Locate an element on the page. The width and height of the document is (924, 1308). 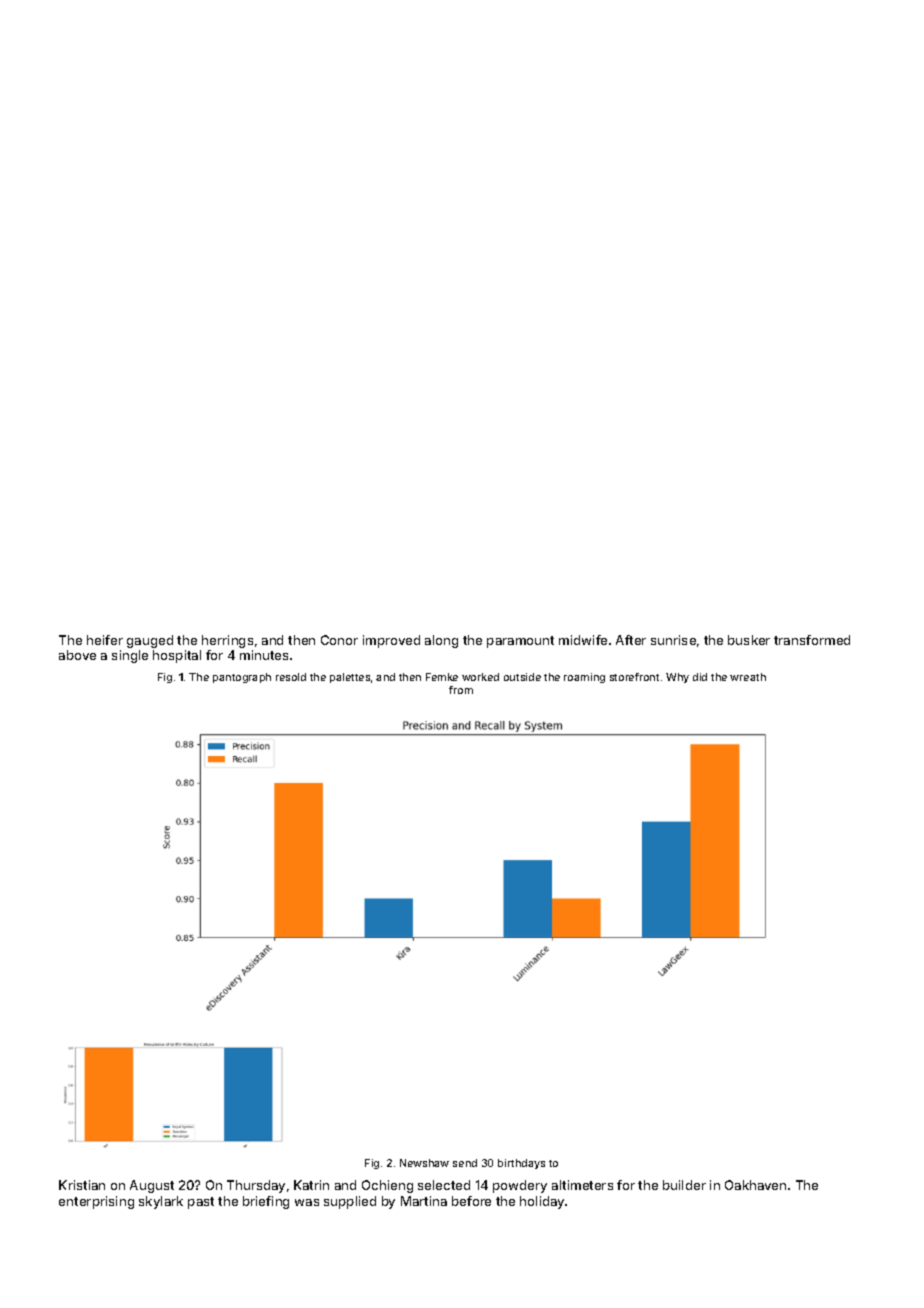
improved is located at coordinates (391, 641).
